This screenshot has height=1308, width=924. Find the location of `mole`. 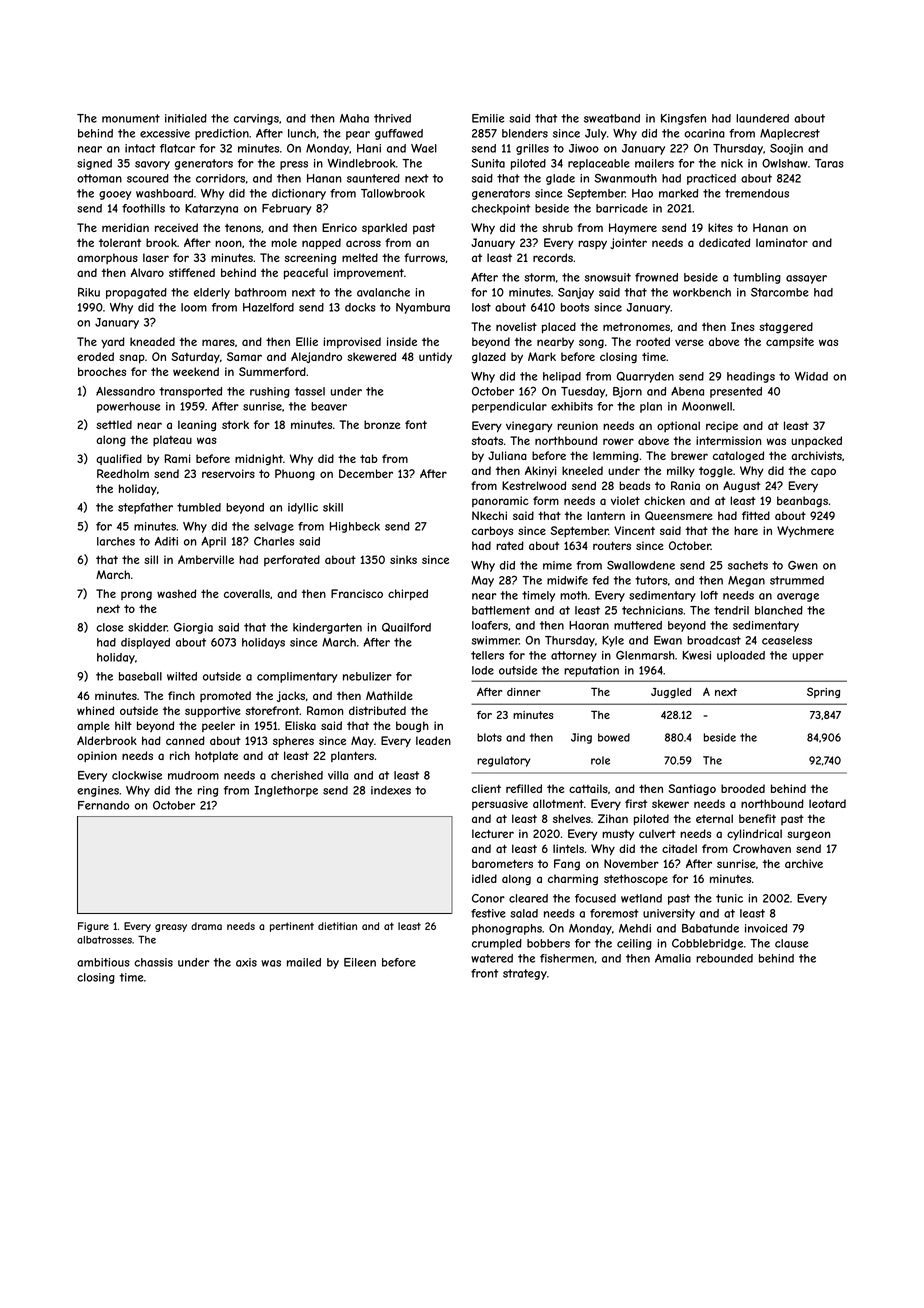

mole is located at coordinates (284, 242).
